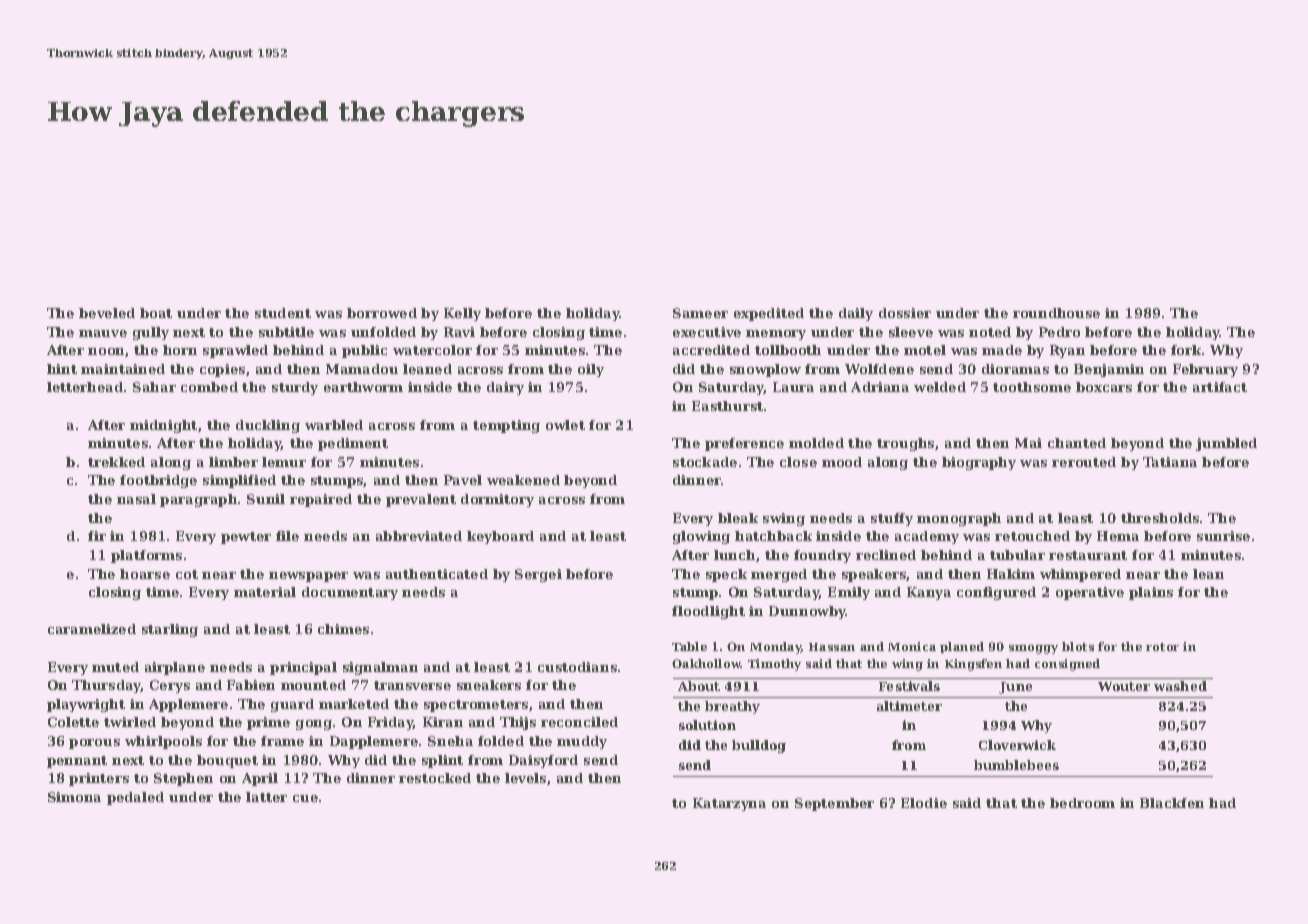 The width and height of the image is (1308, 924). I want to click on dossier, so click(905, 313).
